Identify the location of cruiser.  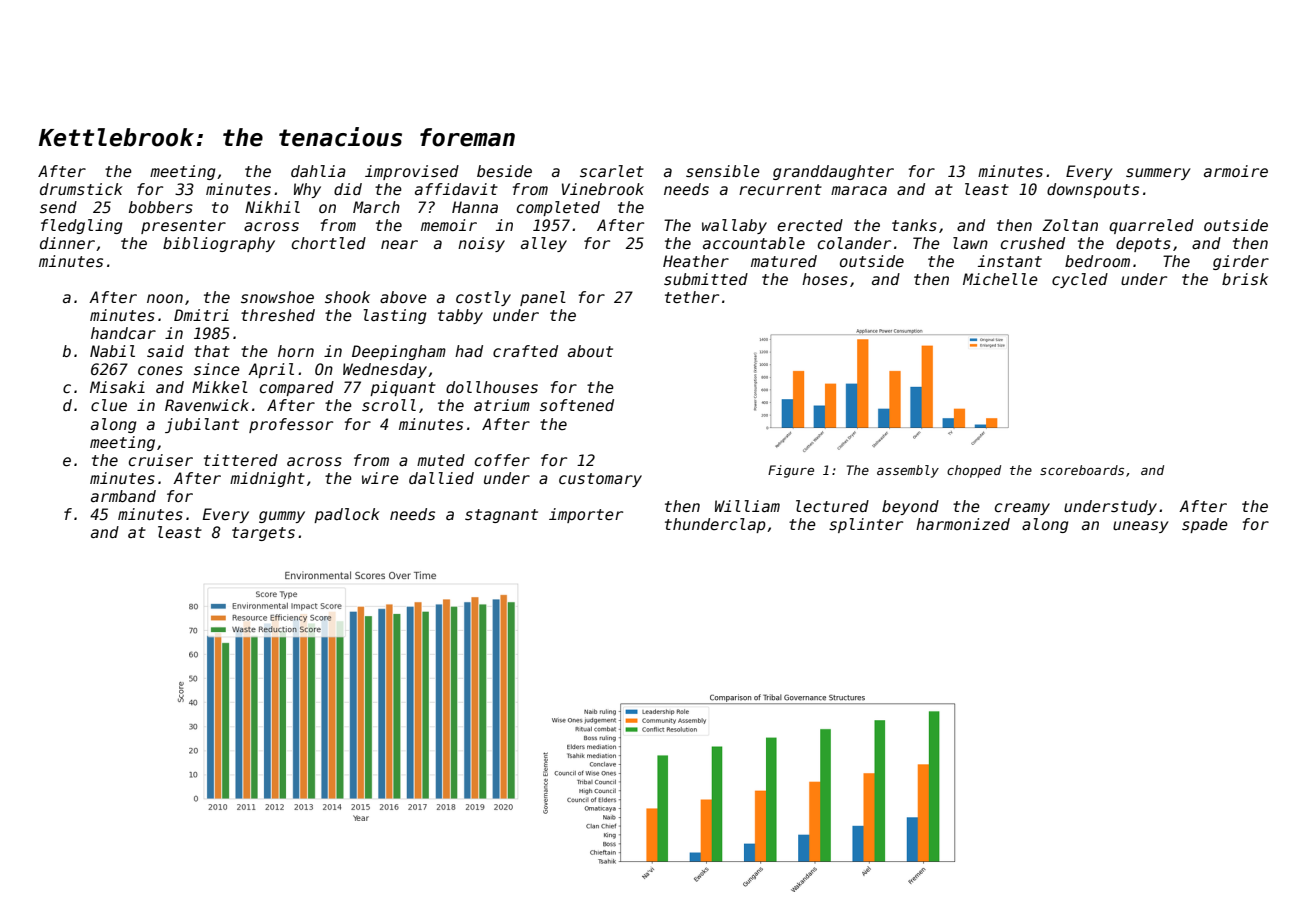
(161, 460).
